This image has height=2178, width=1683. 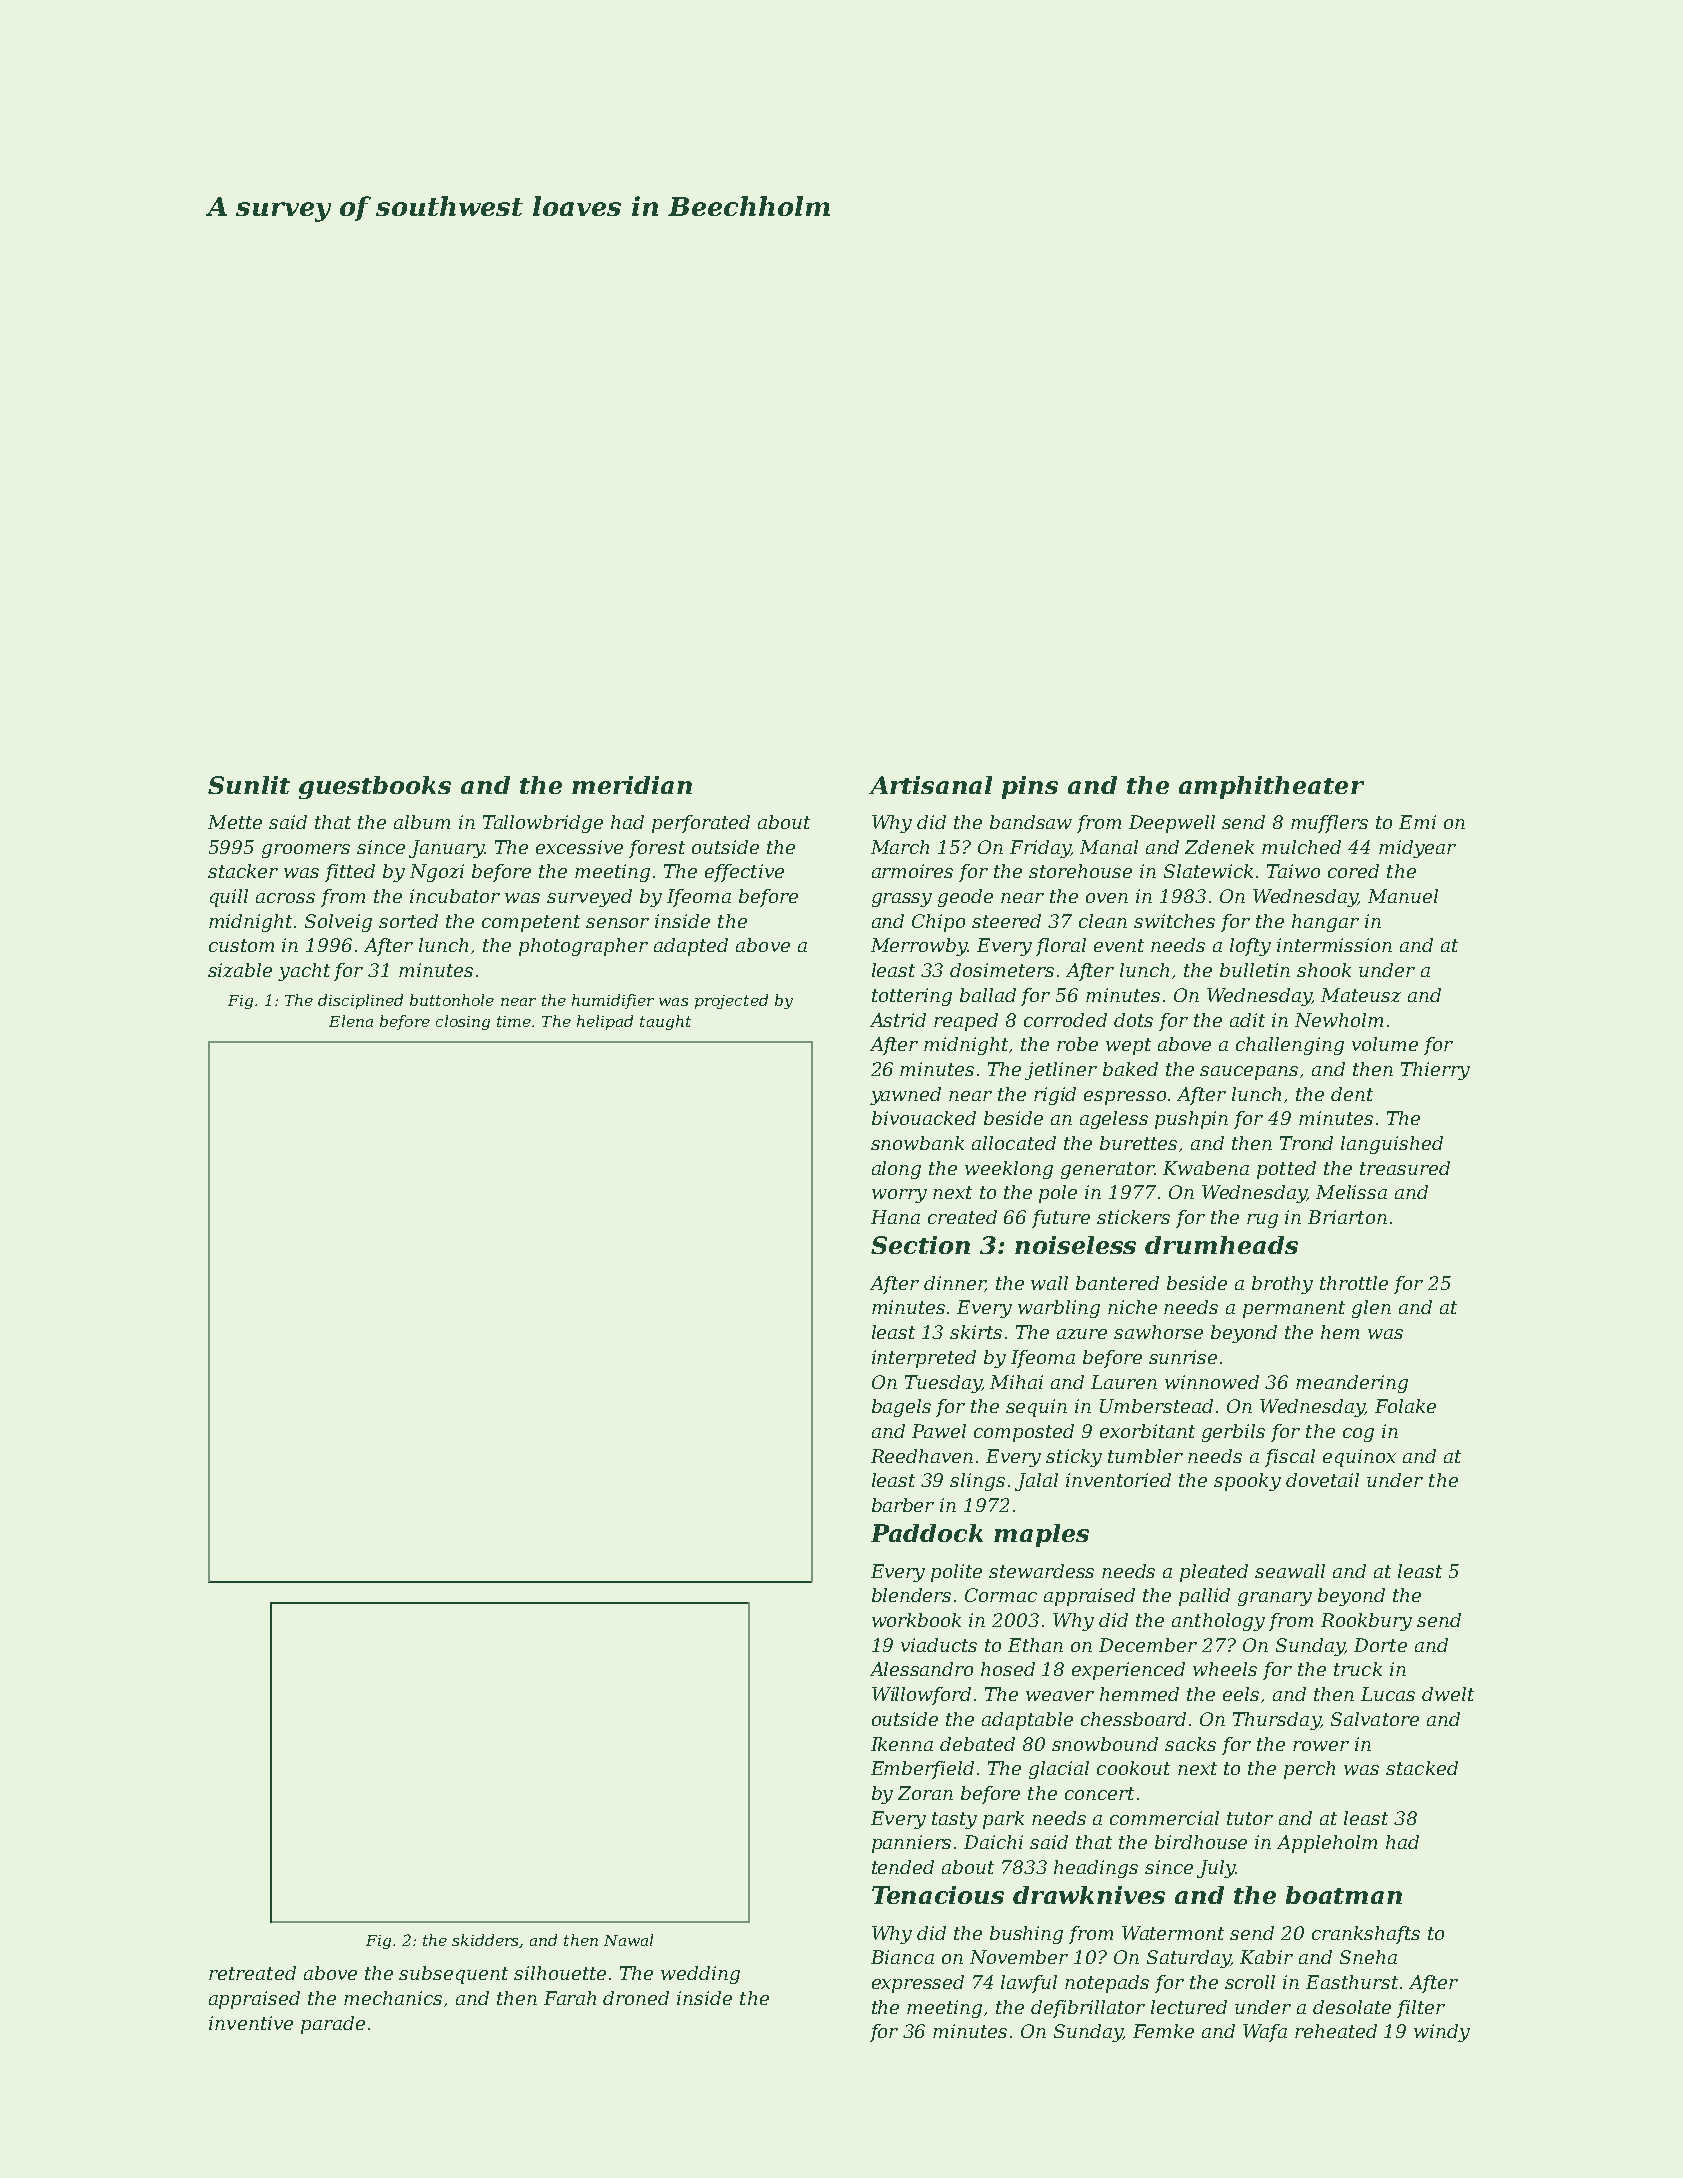 What do you see at coordinates (375, 787) in the image?
I see `guestbooks` at bounding box center [375, 787].
